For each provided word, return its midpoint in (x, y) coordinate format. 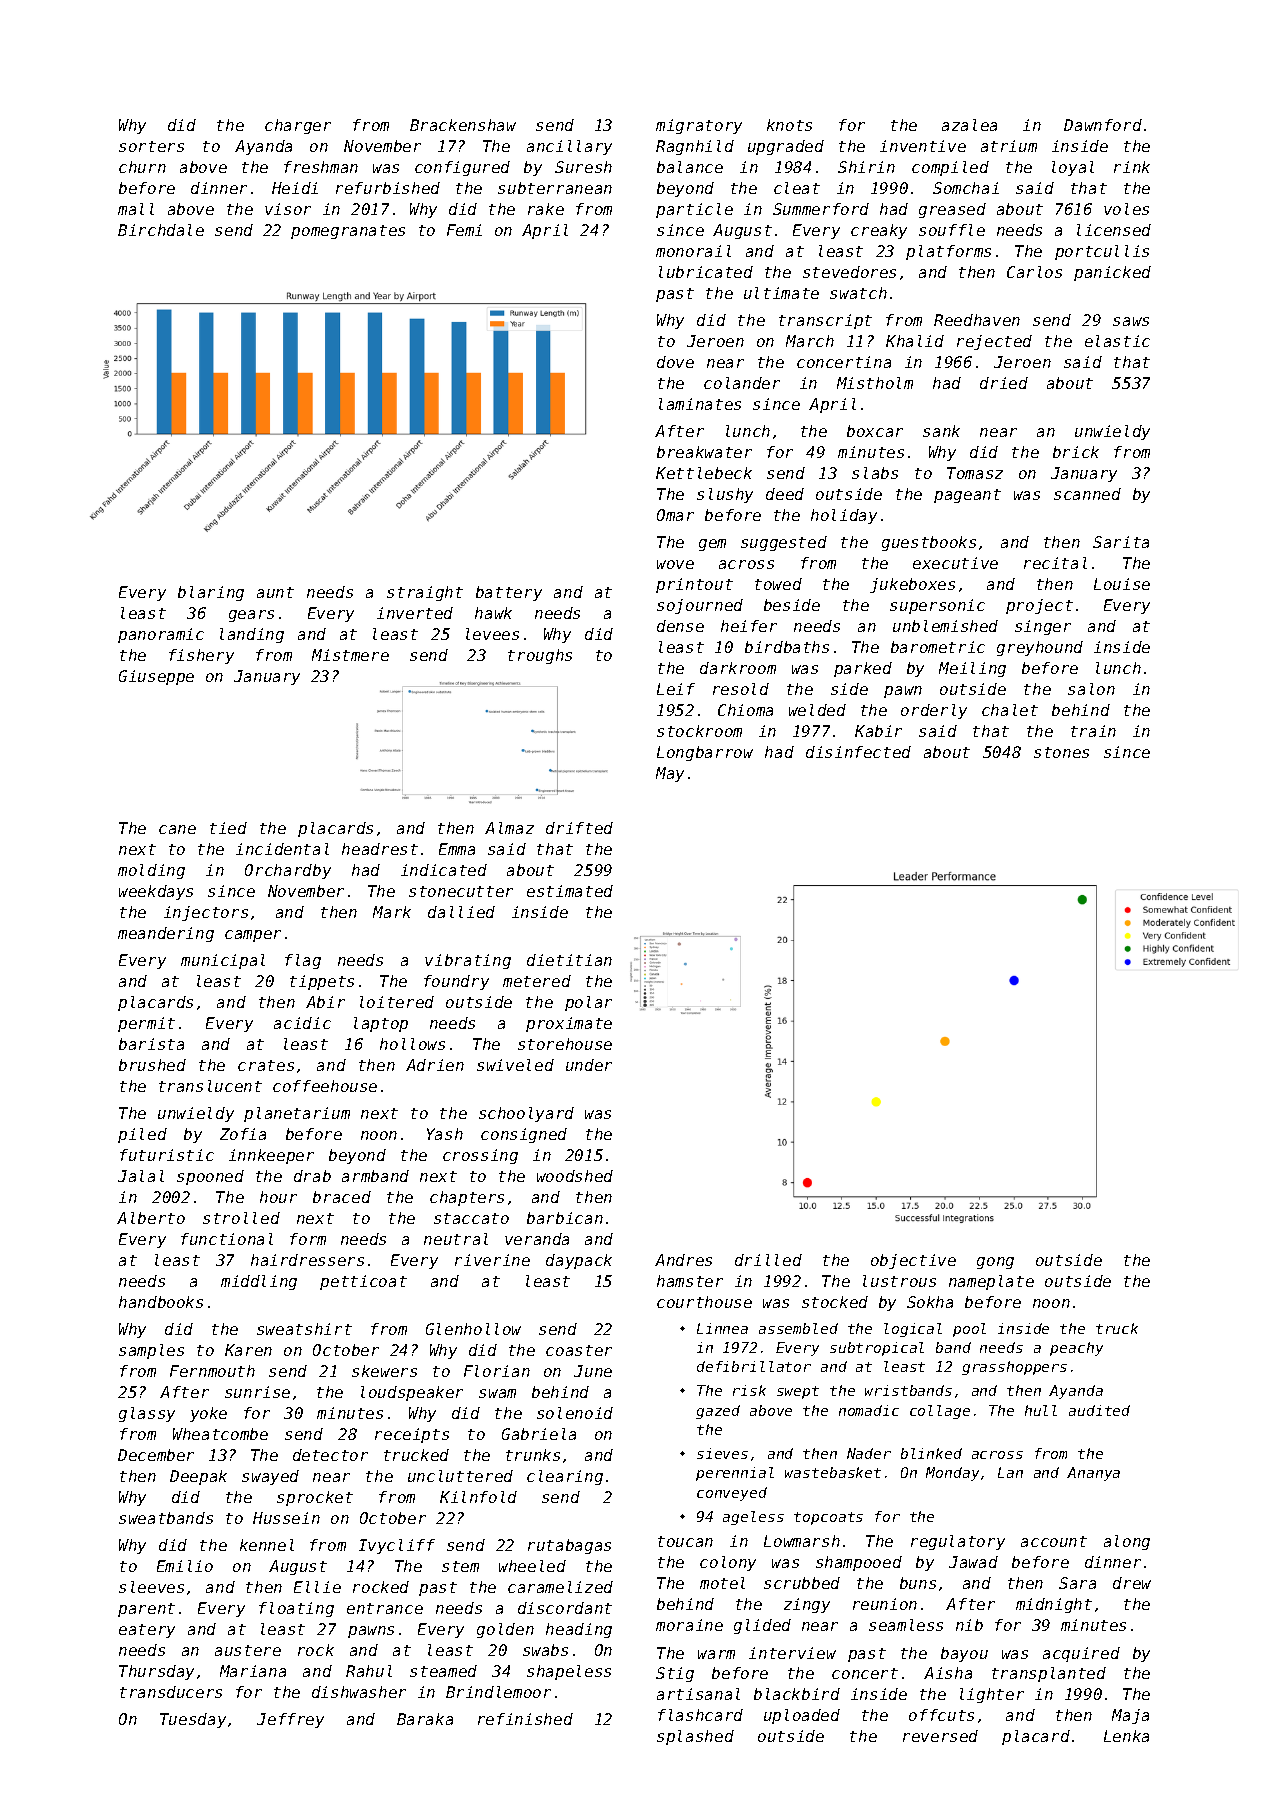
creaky (879, 231)
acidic (302, 1023)
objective (913, 1261)
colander (742, 383)
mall (136, 209)
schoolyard (526, 1114)
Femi (464, 230)
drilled (768, 1260)
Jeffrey (290, 1720)
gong (995, 1263)
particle (694, 210)
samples (151, 1351)
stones (1061, 752)
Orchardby (288, 871)
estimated (570, 891)
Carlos (1034, 272)
